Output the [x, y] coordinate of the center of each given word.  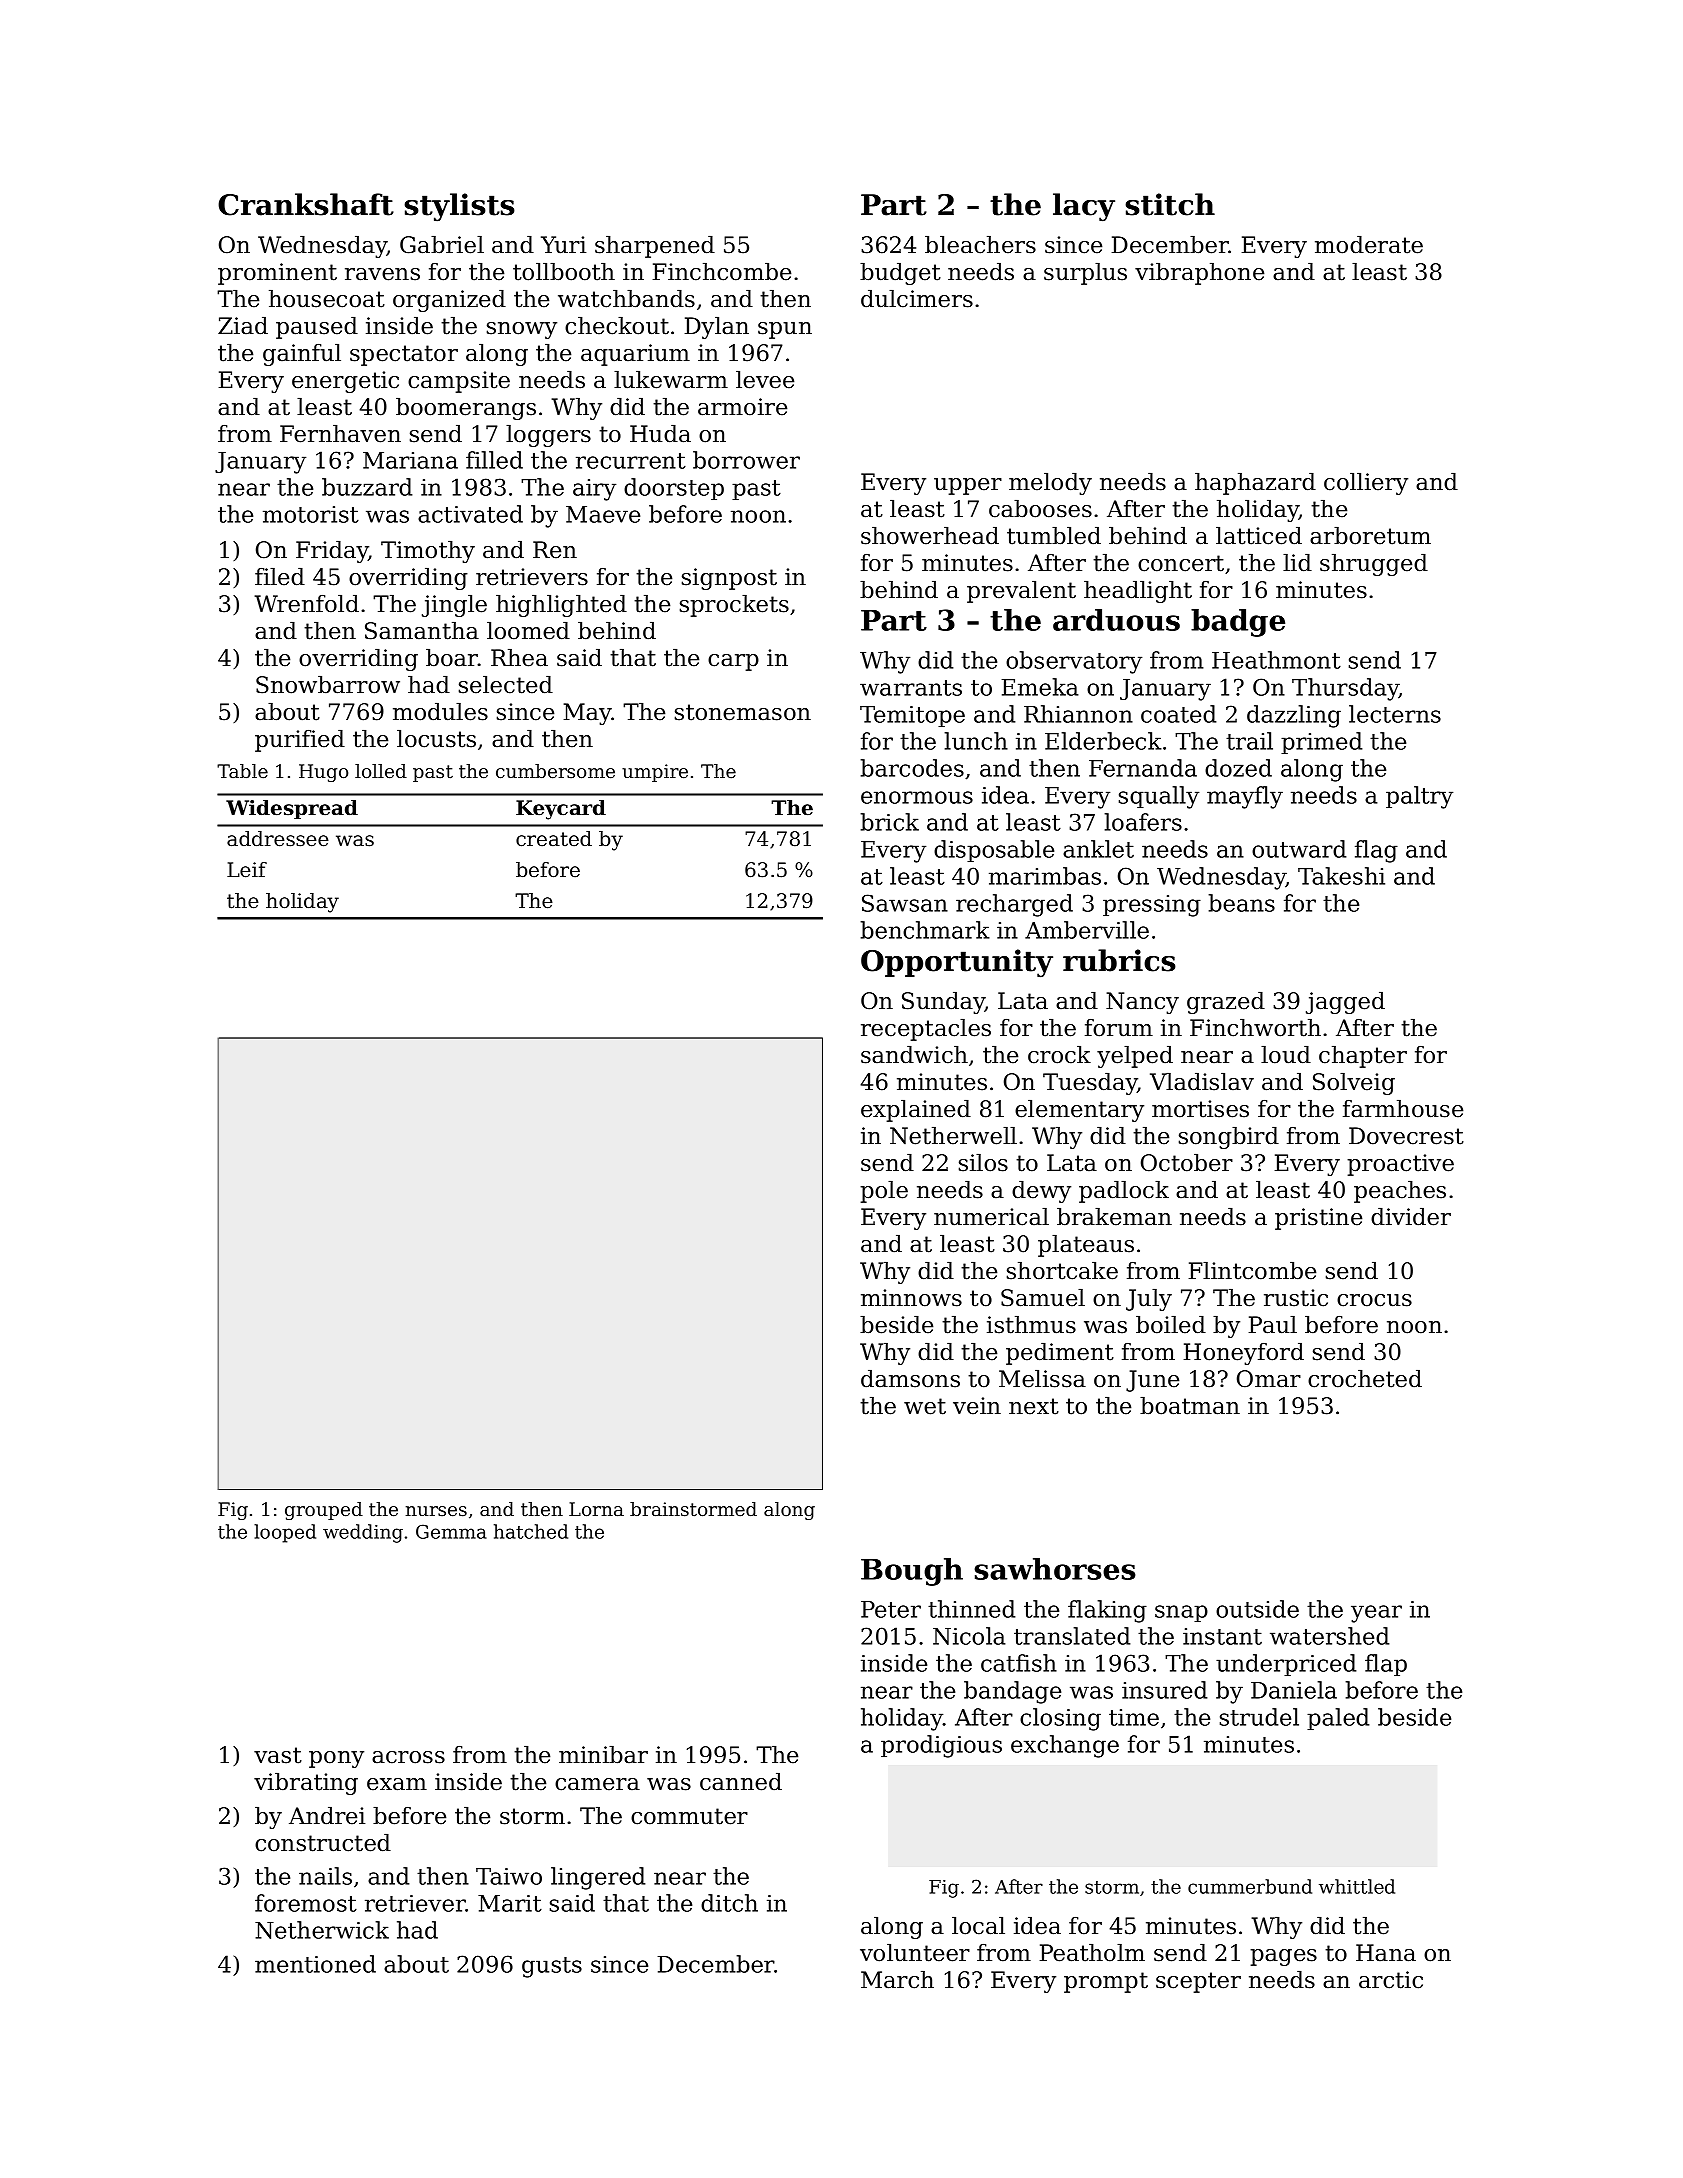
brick [889, 822]
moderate [1369, 245]
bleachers [980, 245]
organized [449, 301]
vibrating [306, 1784]
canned [741, 1782]
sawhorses [1055, 1569]
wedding [363, 1533]
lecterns [1395, 714]
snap [1181, 1613]
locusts [436, 739]
